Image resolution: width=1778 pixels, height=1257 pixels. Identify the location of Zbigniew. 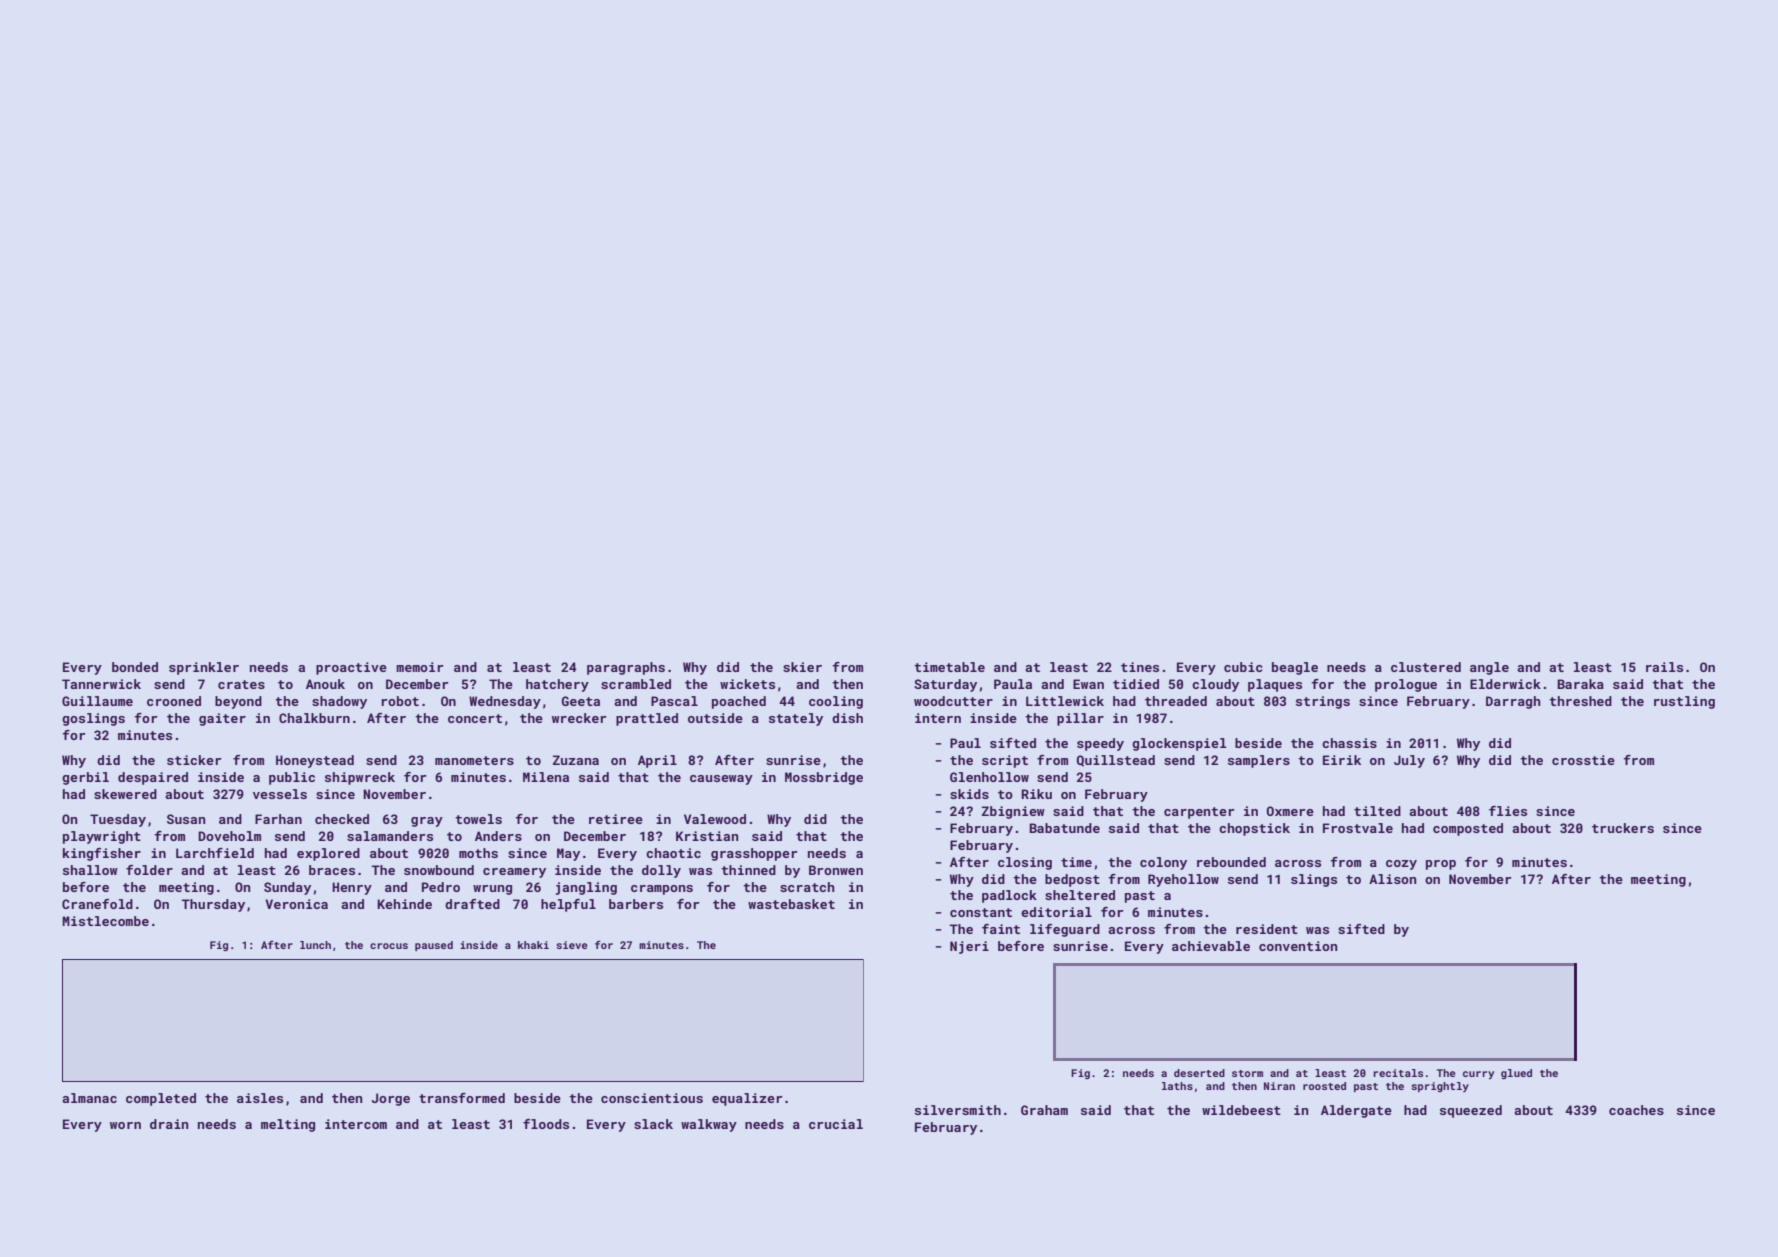
(1013, 812).
